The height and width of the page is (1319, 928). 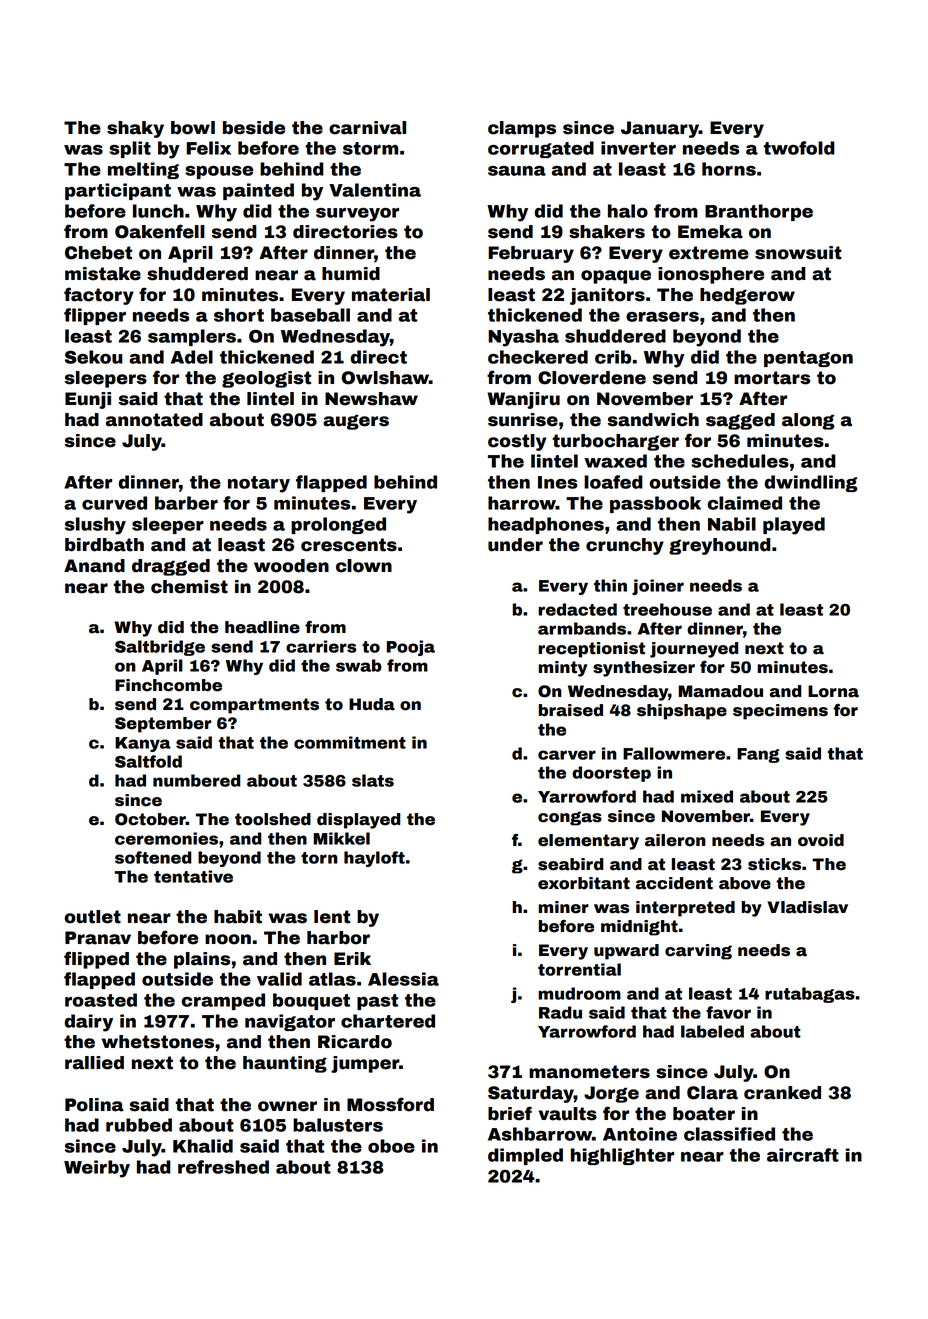 What do you see at coordinates (570, 864) in the page?
I see `seabird` at bounding box center [570, 864].
